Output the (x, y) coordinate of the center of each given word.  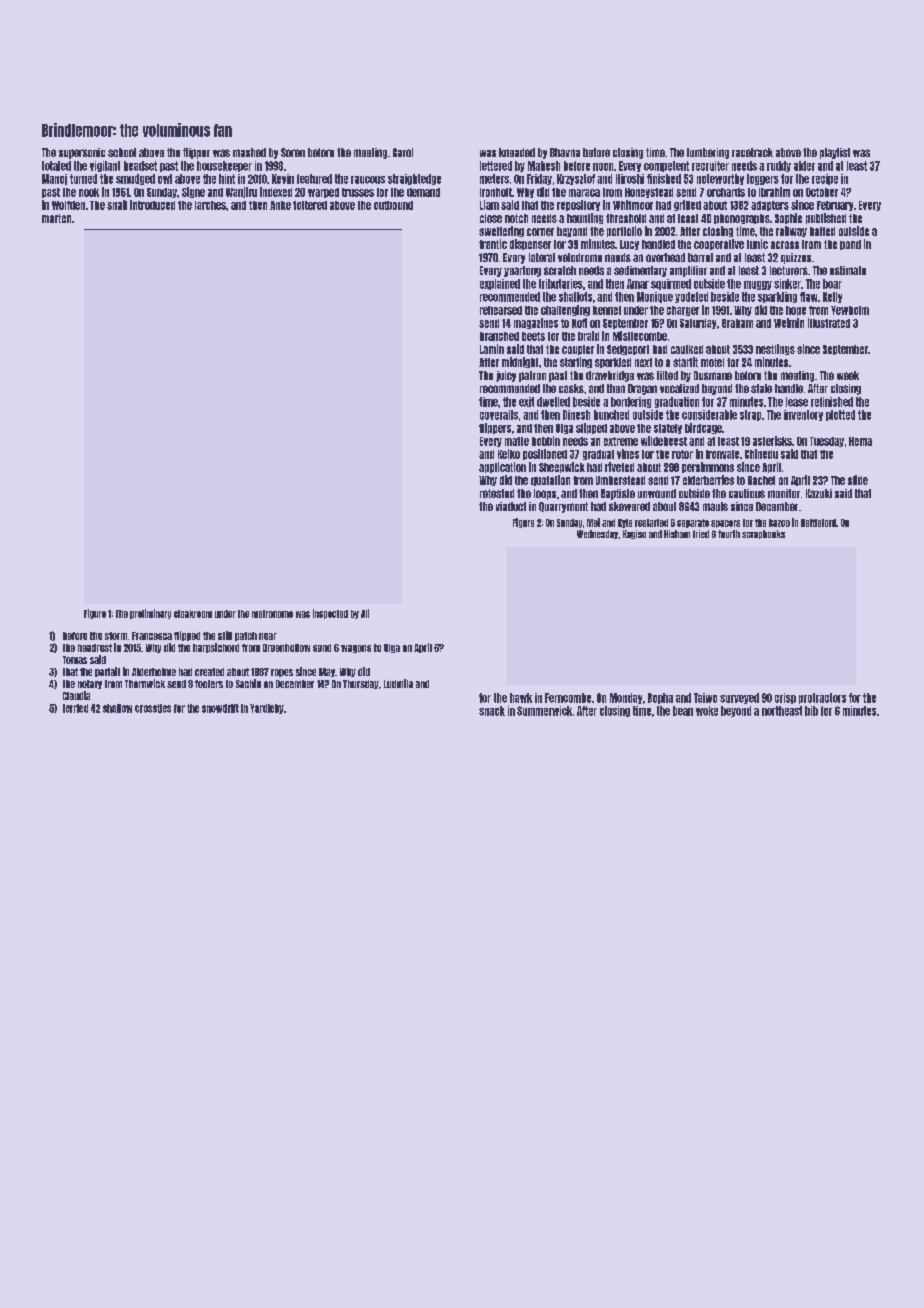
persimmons (708, 467)
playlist (835, 153)
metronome (272, 614)
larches (210, 205)
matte (517, 441)
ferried (75, 708)
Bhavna (565, 152)
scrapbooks (763, 534)
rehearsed (501, 310)
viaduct (511, 506)
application (502, 467)
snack (492, 711)
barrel (700, 257)
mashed (249, 152)
